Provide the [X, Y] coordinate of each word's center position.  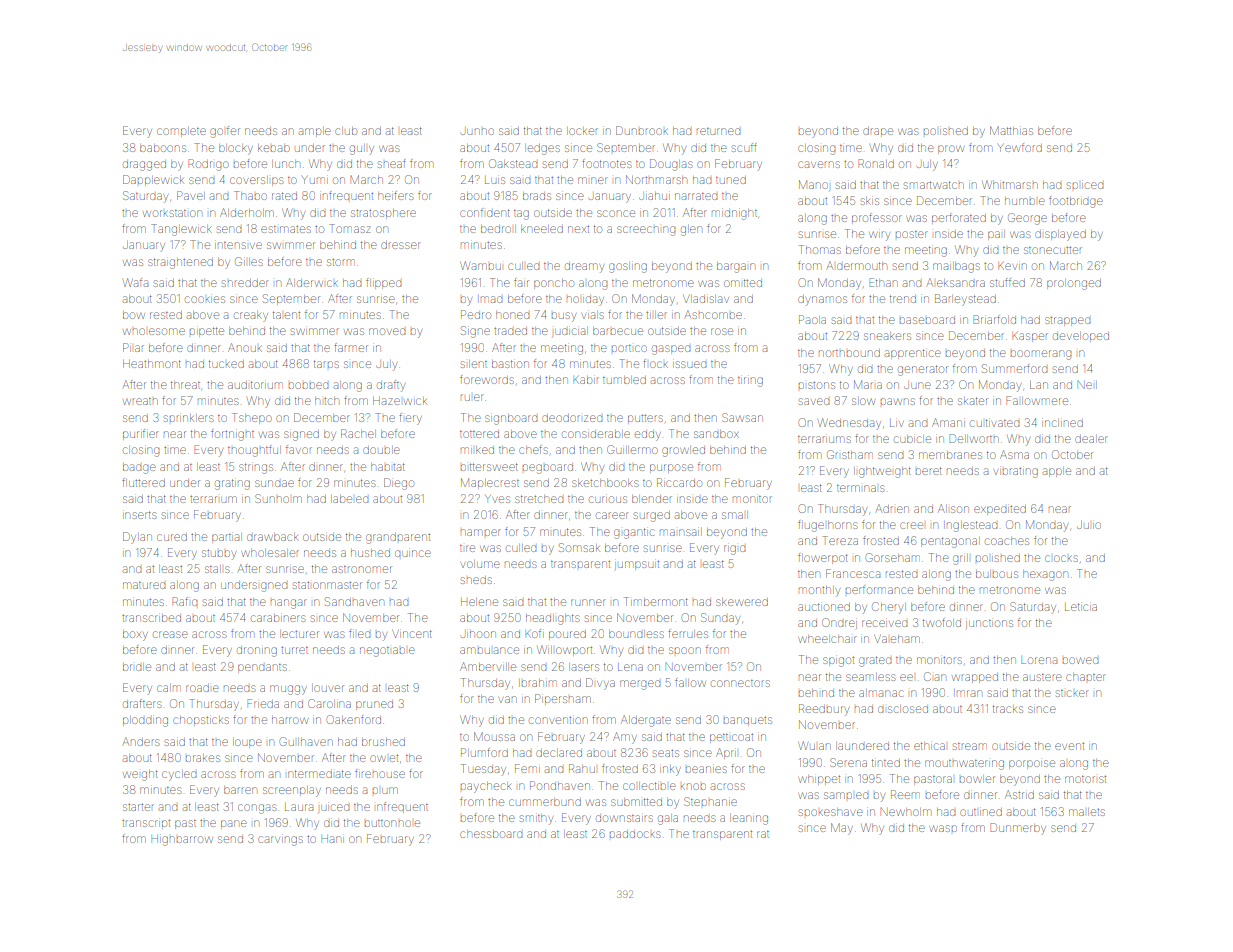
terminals [860, 488]
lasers [584, 667]
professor [877, 217]
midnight [734, 214]
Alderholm [247, 212]
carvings [280, 841]
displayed [1060, 235]
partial [227, 538]
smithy [536, 819]
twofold [942, 622]
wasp [943, 828]
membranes [950, 455]
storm [341, 262]
